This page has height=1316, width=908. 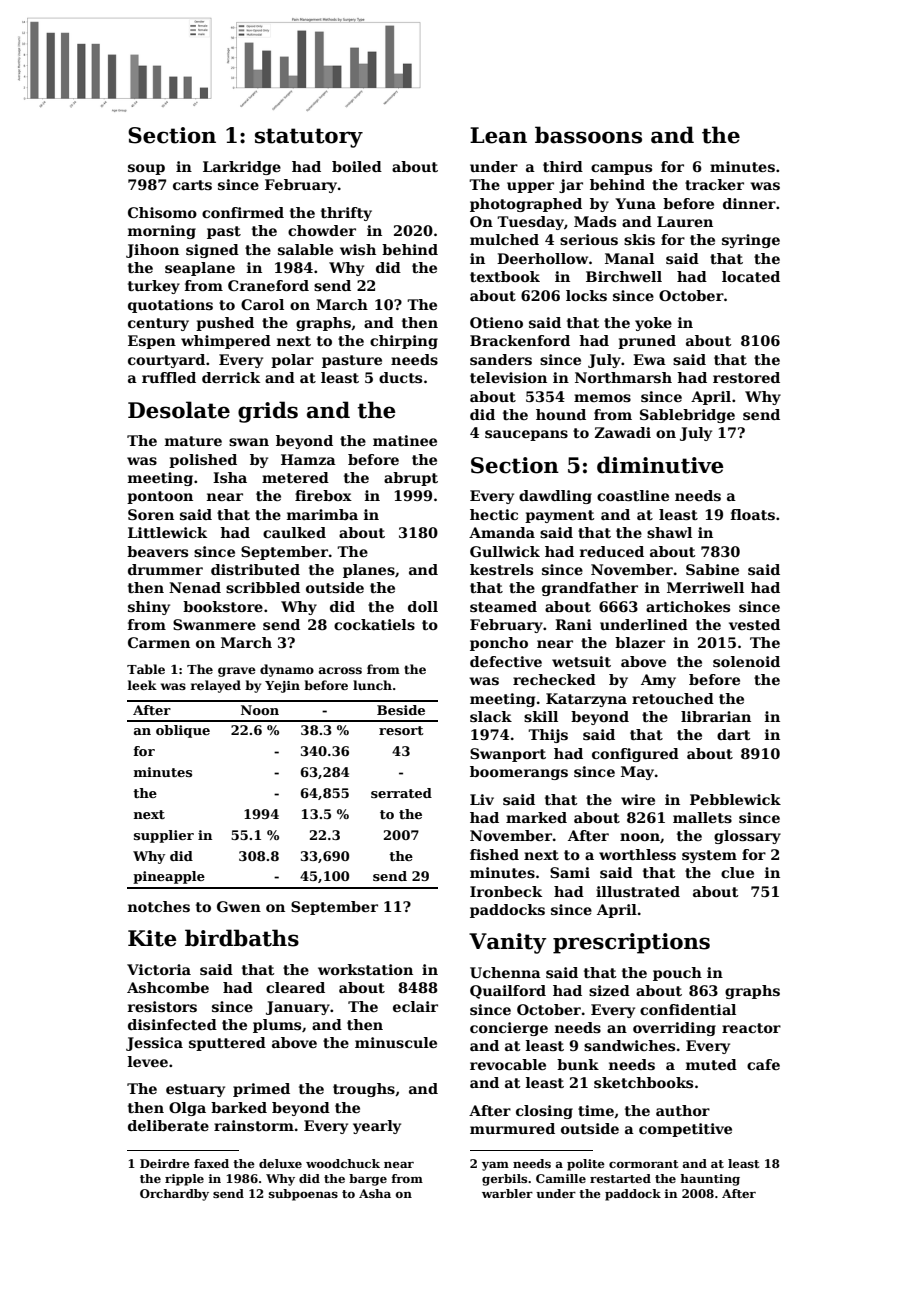 I want to click on steamed, so click(x=503, y=606).
